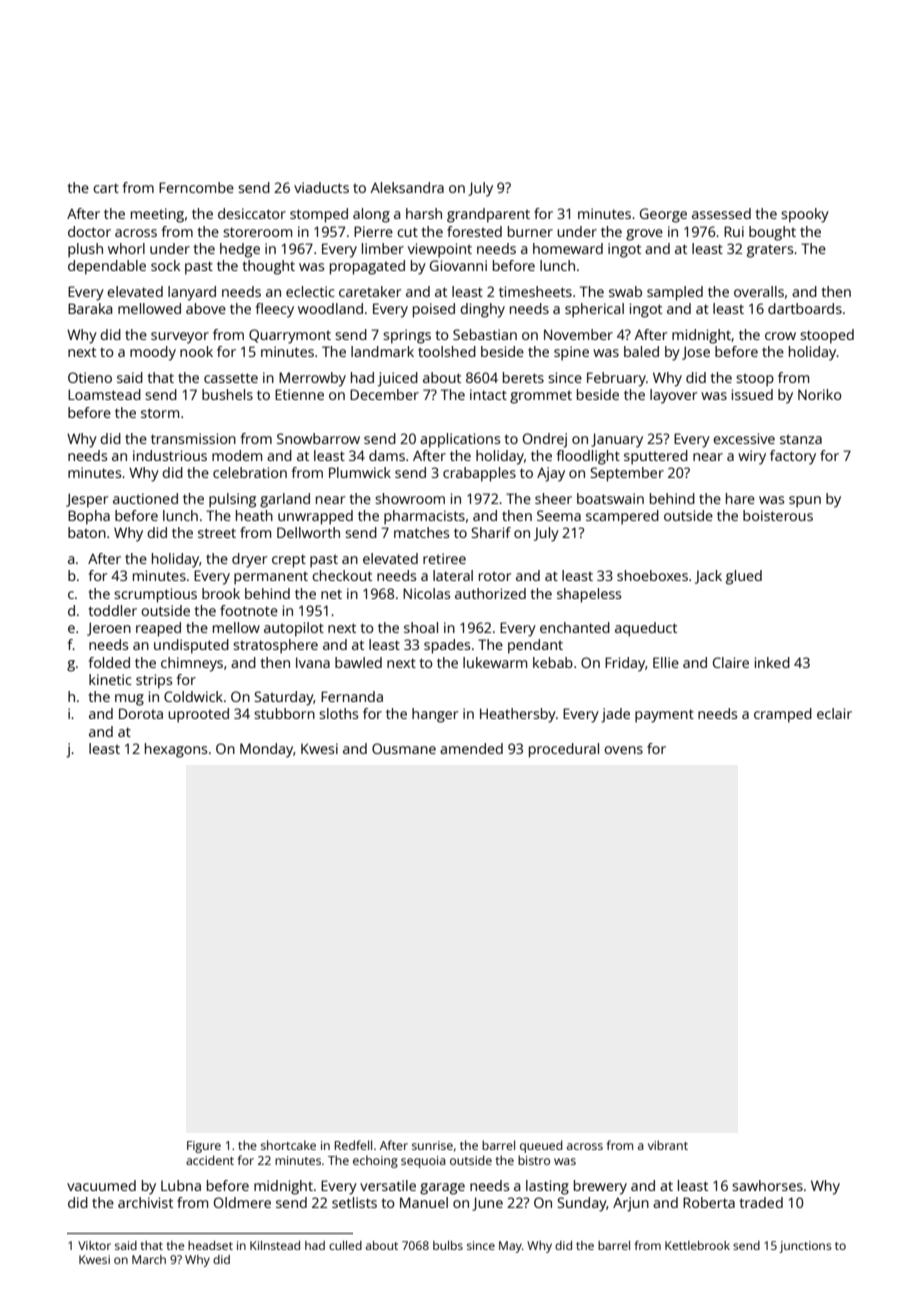  What do you see at coordinates (744, 577) in the screenshot?
I see `glued` at bounding box center [744, 577].
